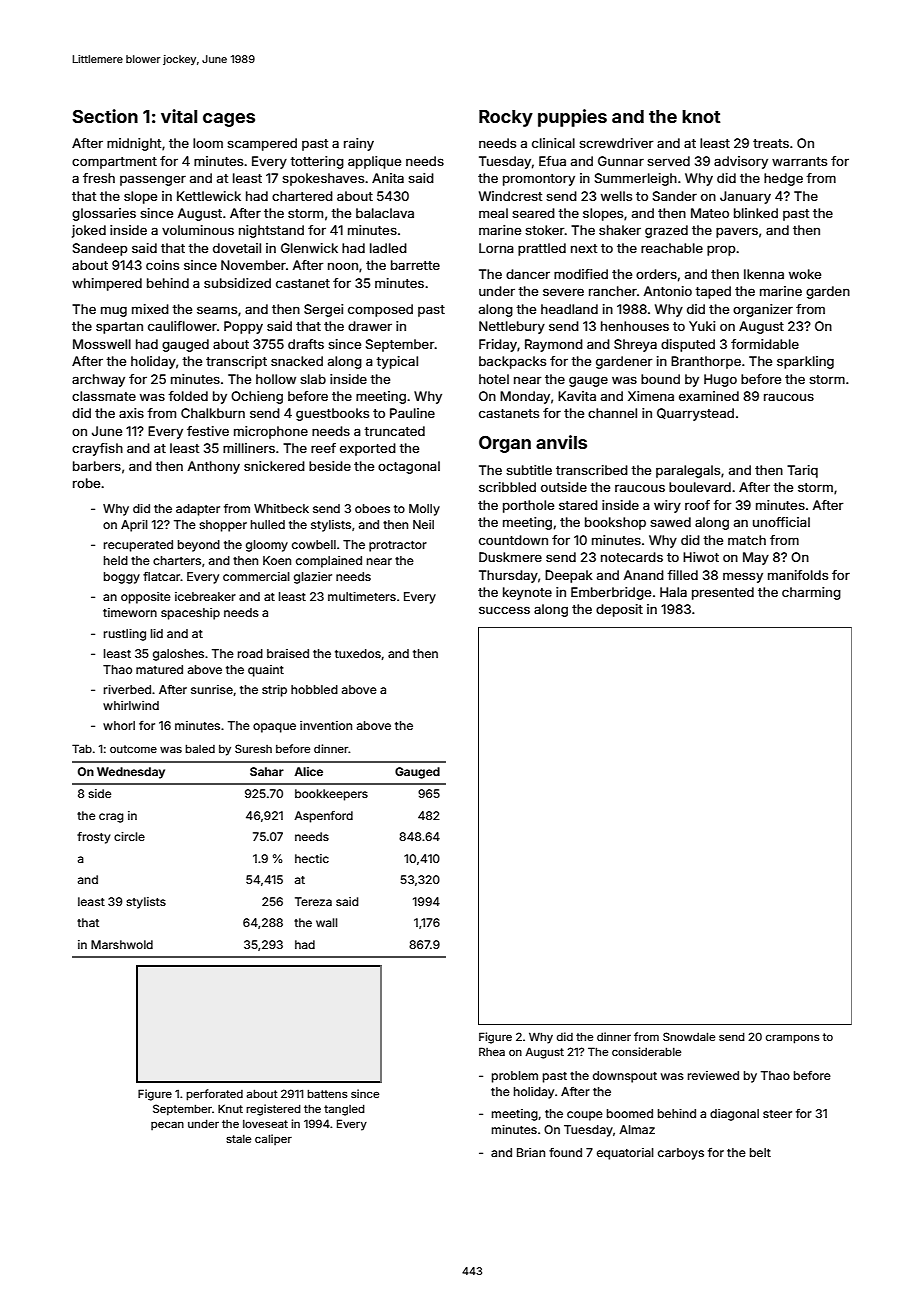 Image resolution: width=924 pixels, height=1308 pixels. I want to click on downspout, so click(625, 1077).
